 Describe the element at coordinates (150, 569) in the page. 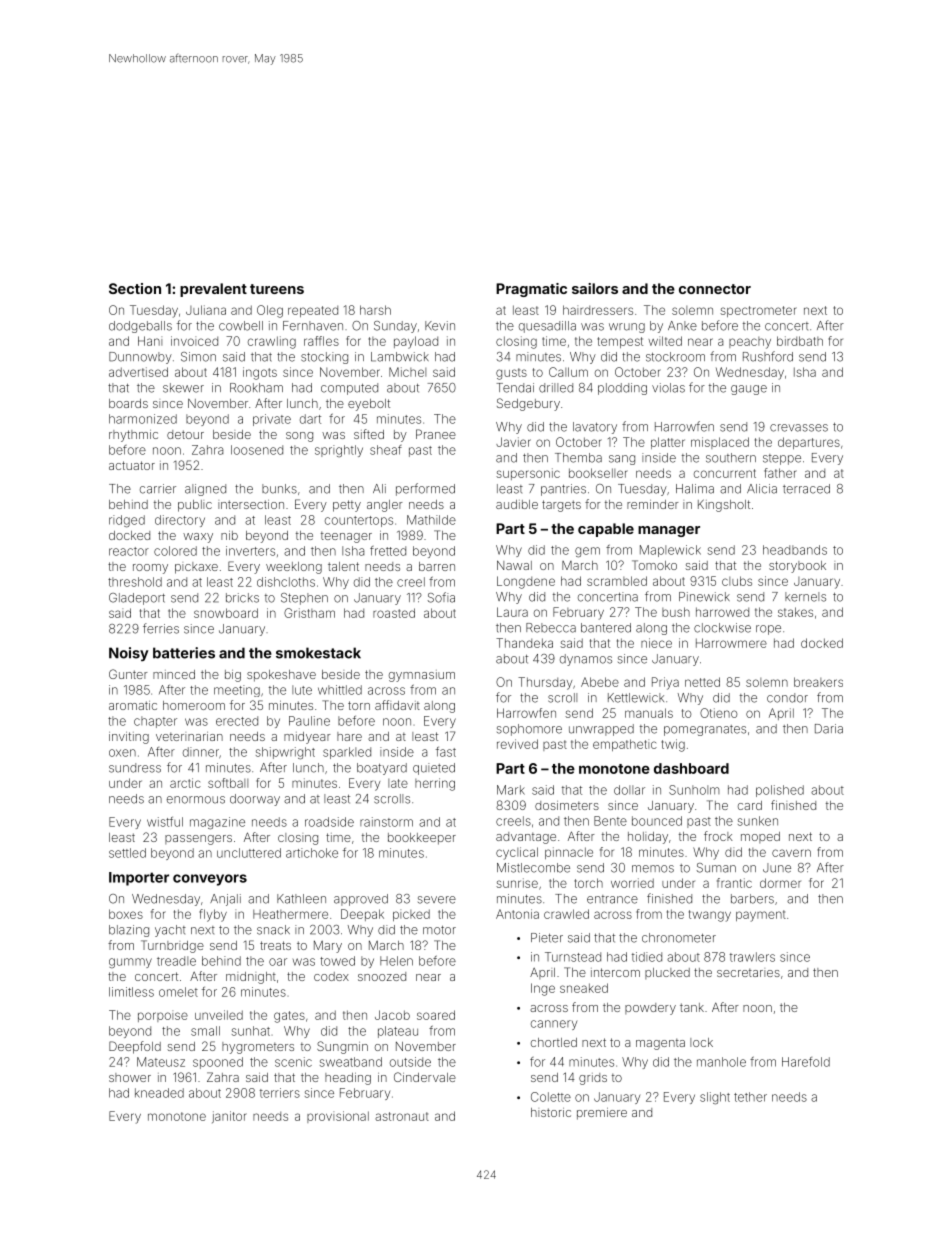

I see `roomy` at that location.
